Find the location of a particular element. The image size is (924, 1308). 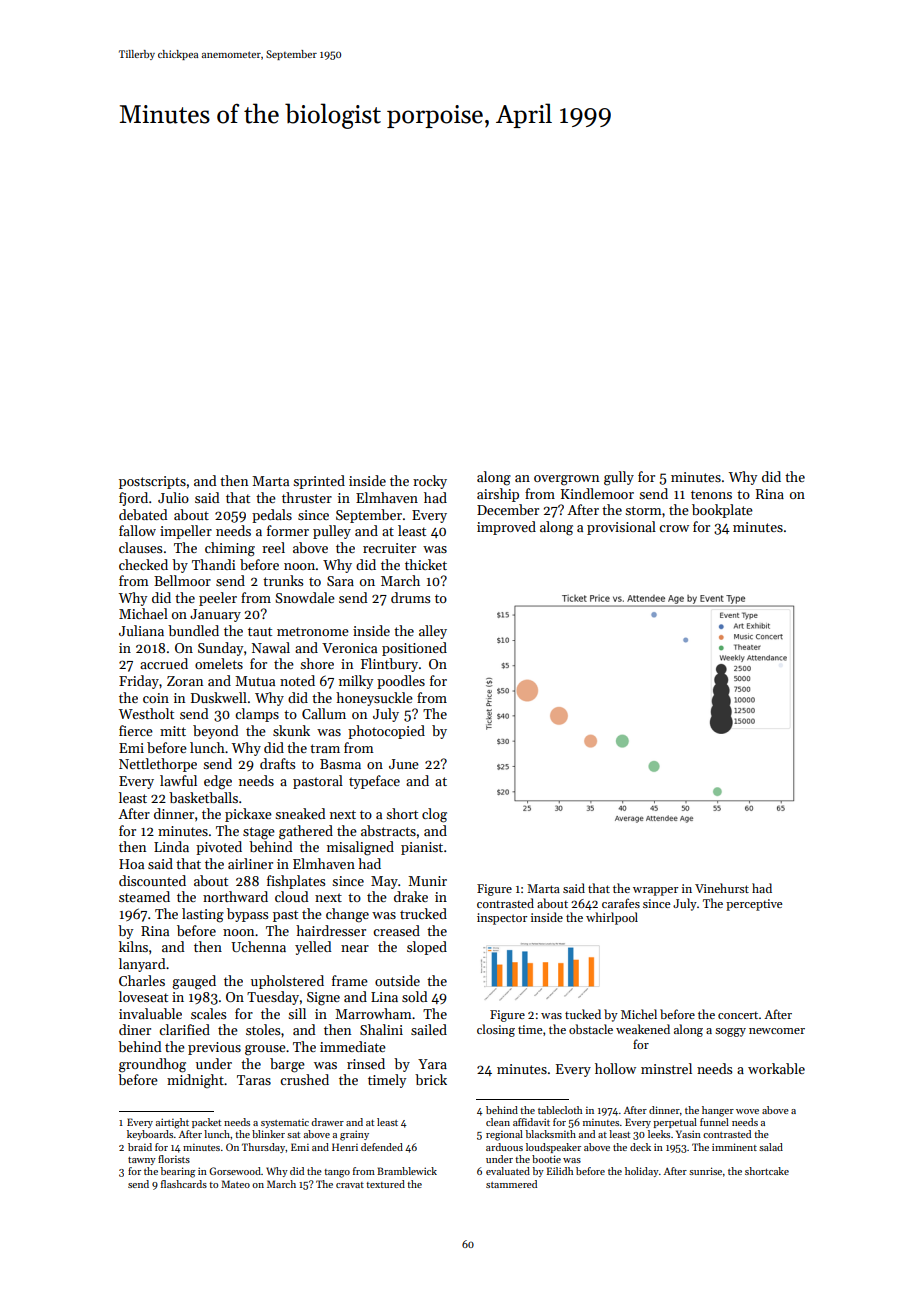

Munir is located at coordinates (427, 881).
